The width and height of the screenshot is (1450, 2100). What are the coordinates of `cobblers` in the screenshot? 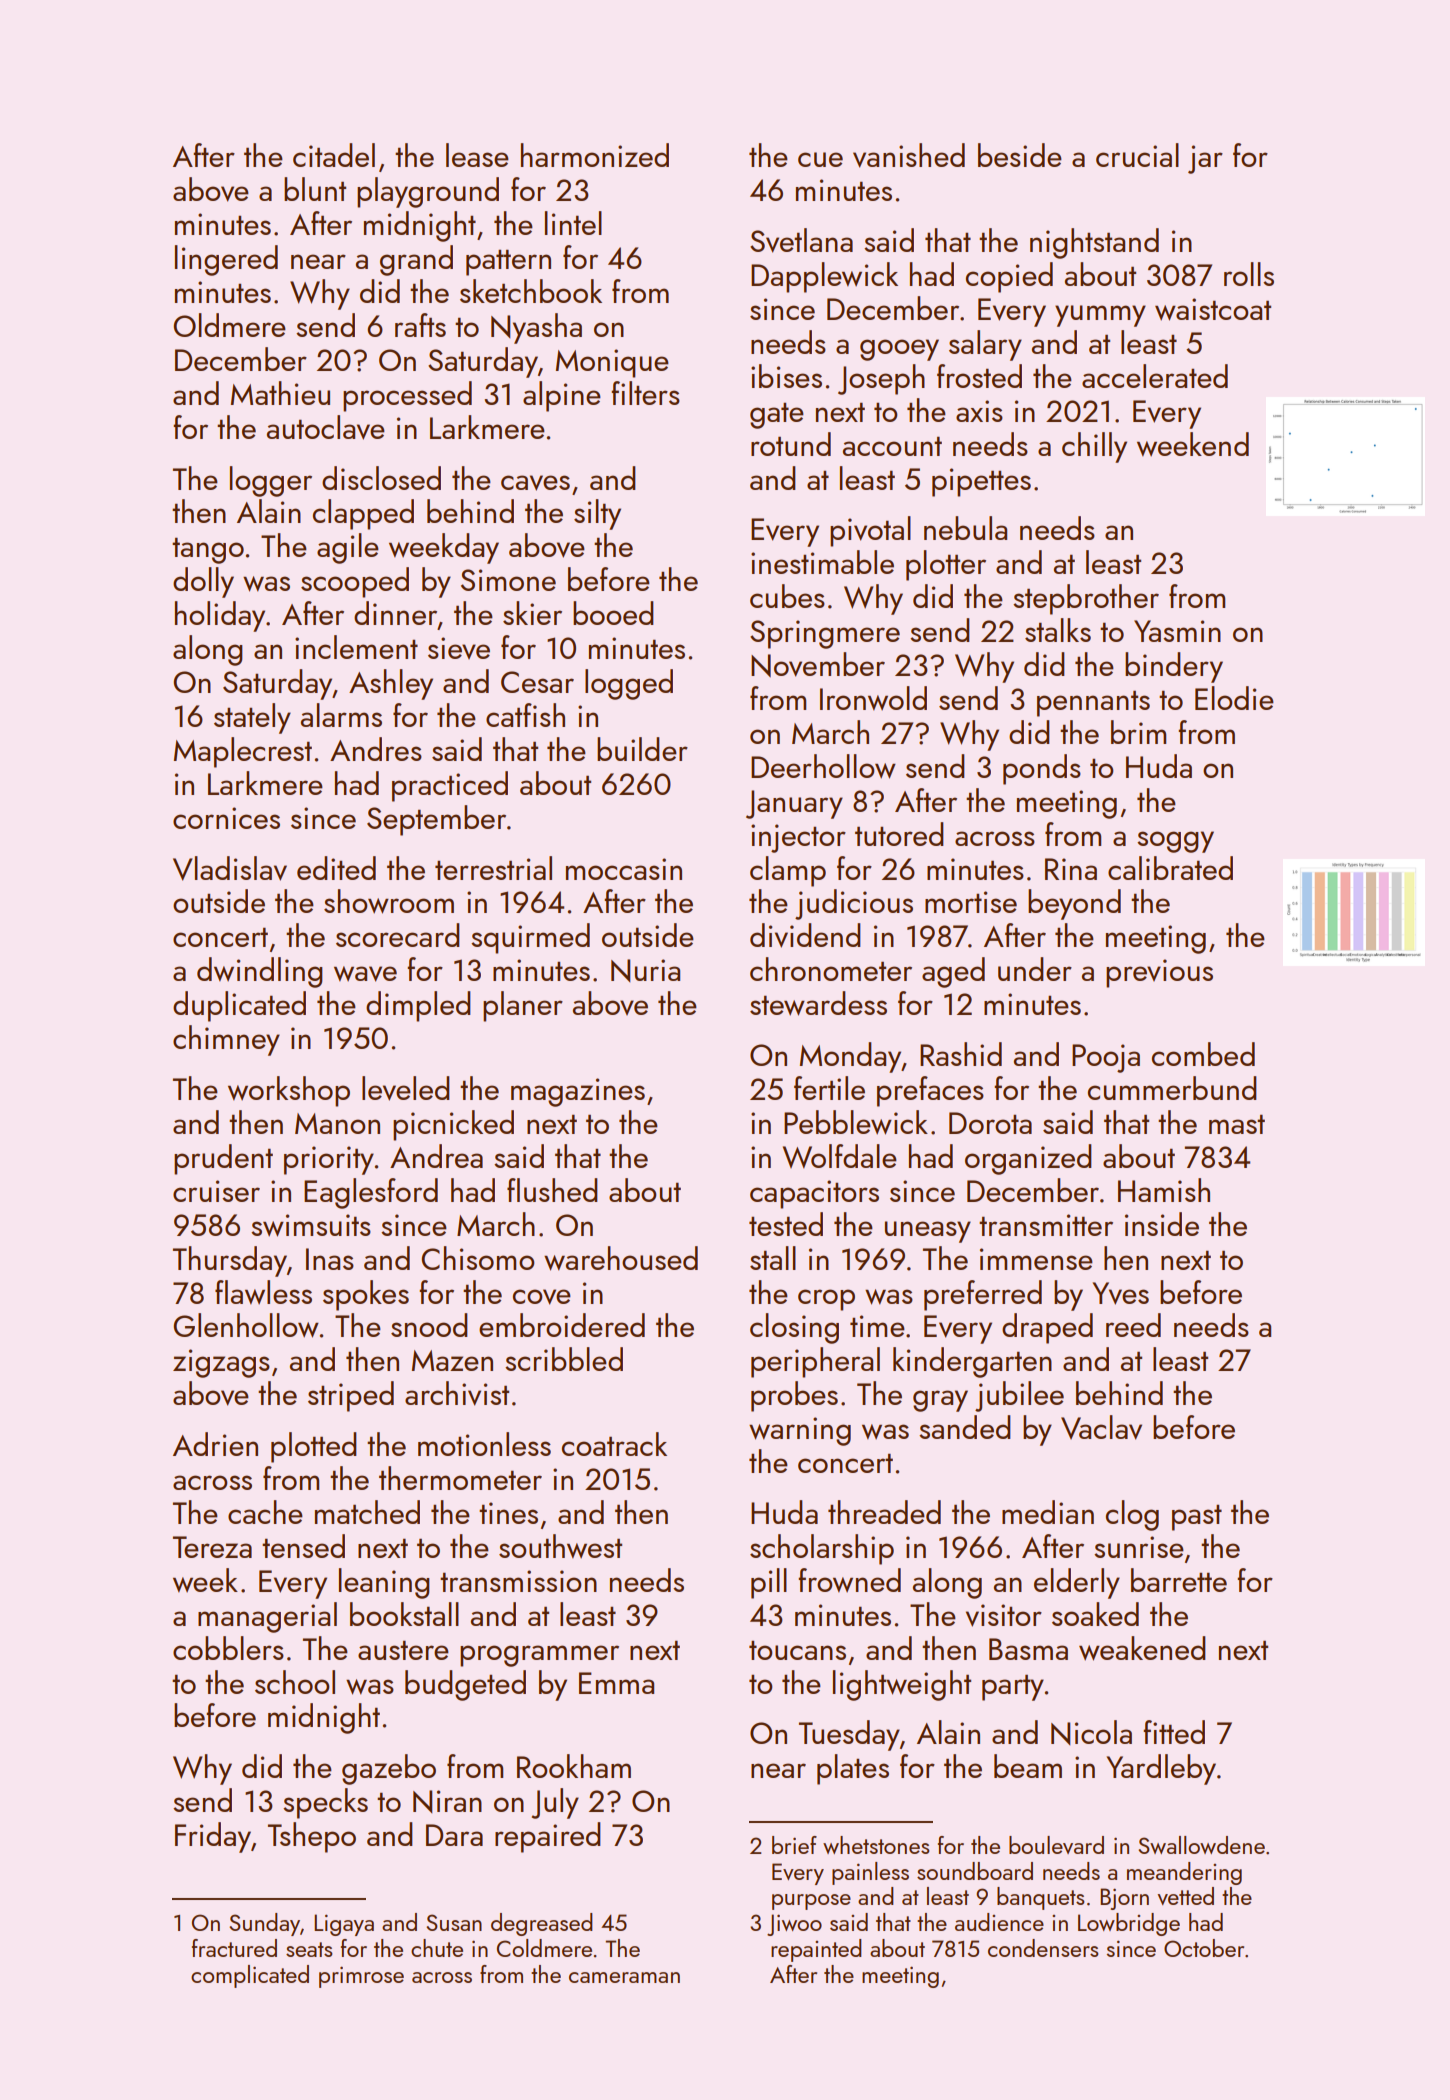 It's located at (228, 1648).
